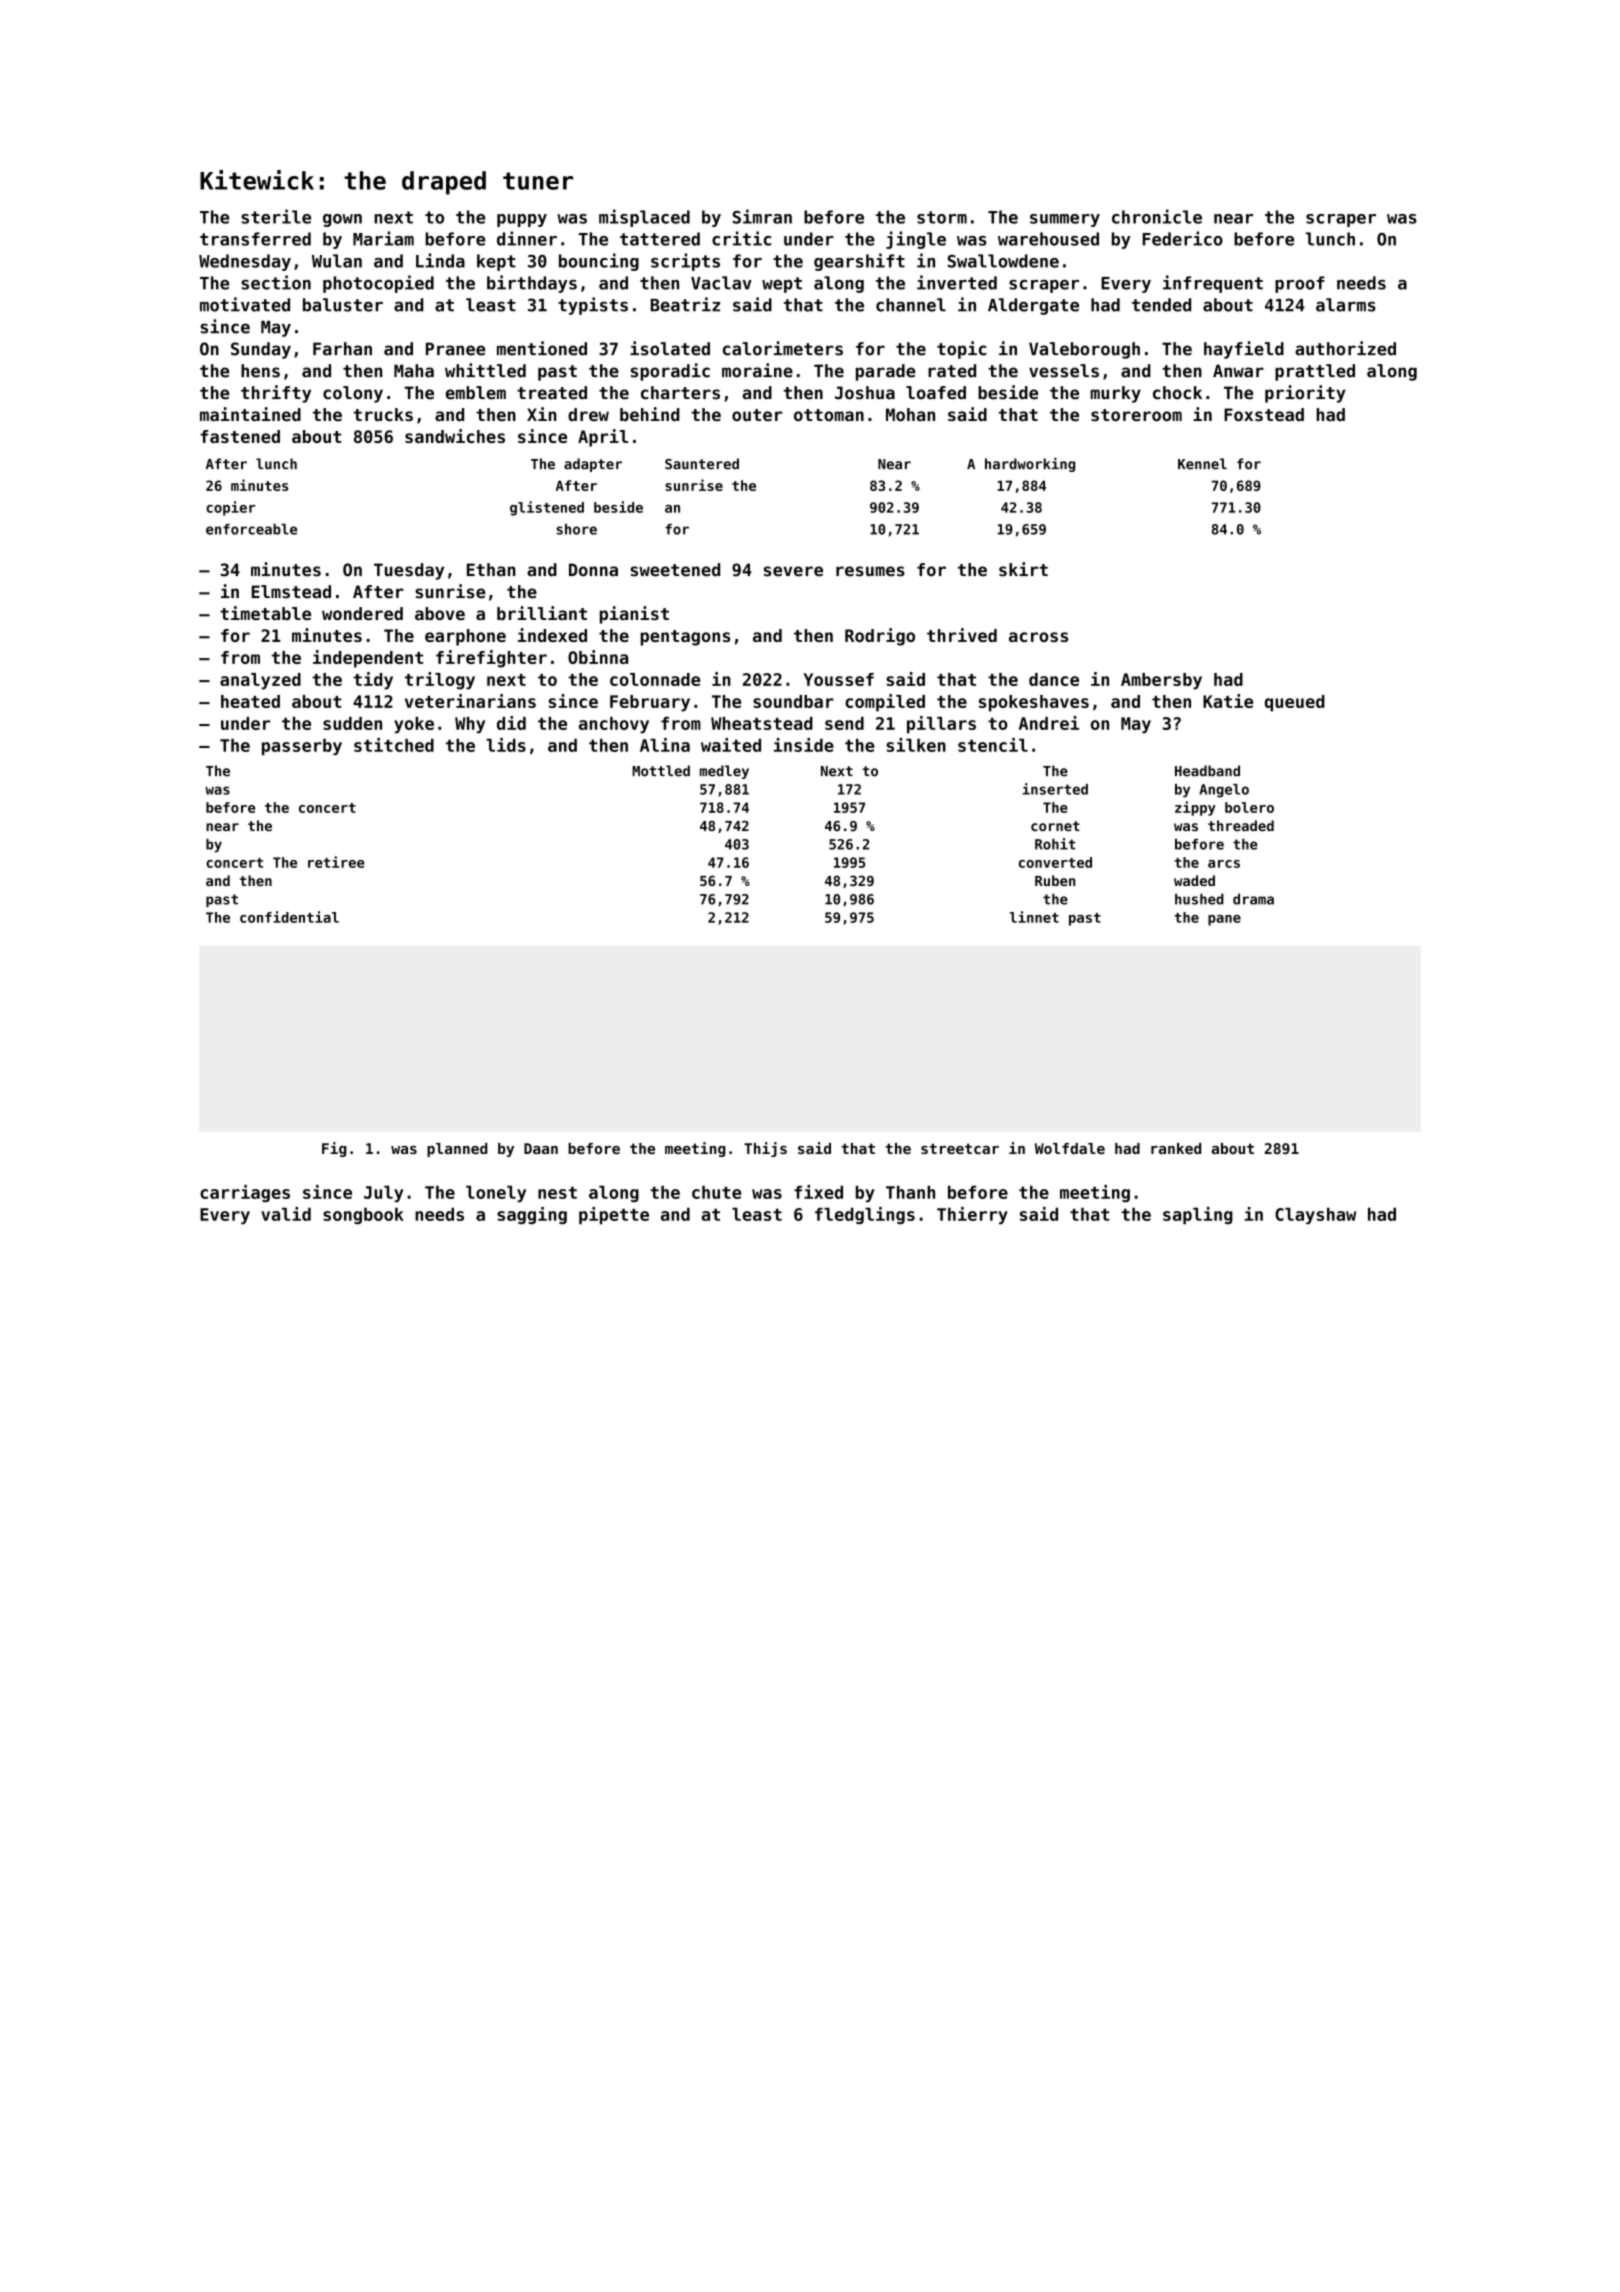 The image size is (1620, 2292). Describe the element at coordinates (455, 436) in the screenshot. I see `sandwiches` at that location.
